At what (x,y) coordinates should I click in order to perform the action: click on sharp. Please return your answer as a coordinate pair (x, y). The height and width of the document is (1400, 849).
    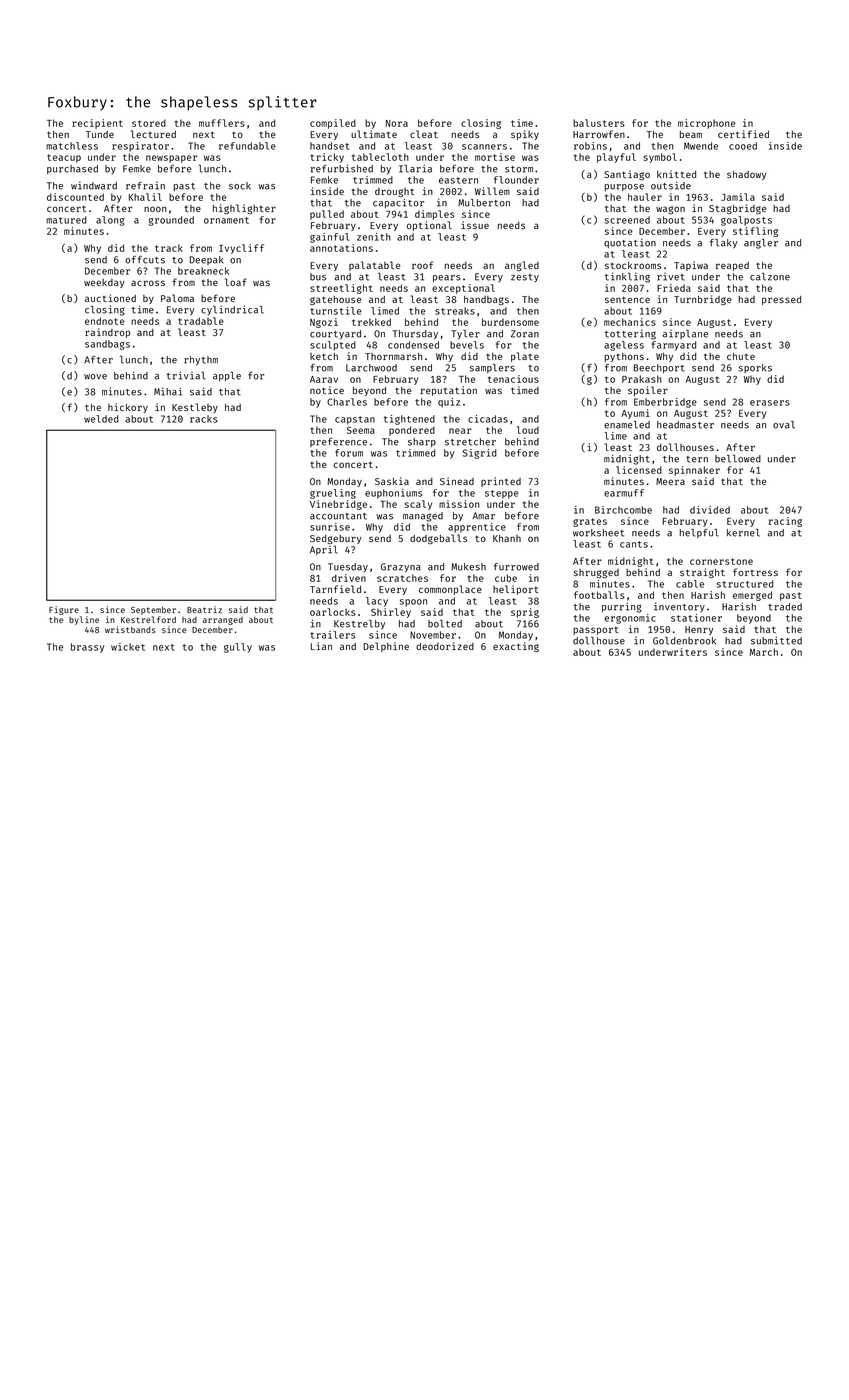
    Looking at the image, I should click on (422, 442).
